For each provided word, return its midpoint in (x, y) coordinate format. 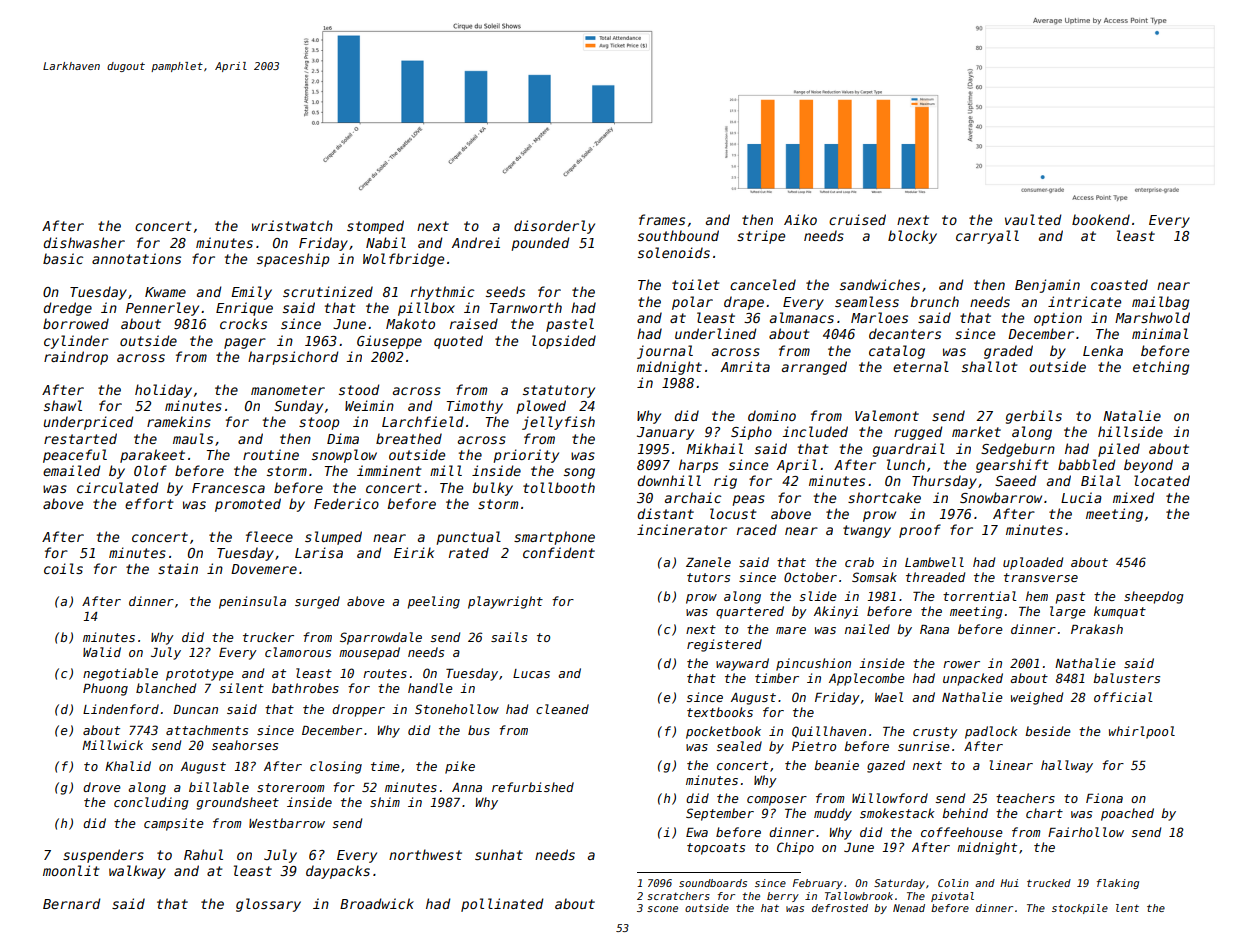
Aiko (800, 219)
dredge (67, 309)
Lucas (531, 673)
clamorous (298, 652)
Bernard (71, 903)
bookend (1101, 219)
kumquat (1120, 612)
